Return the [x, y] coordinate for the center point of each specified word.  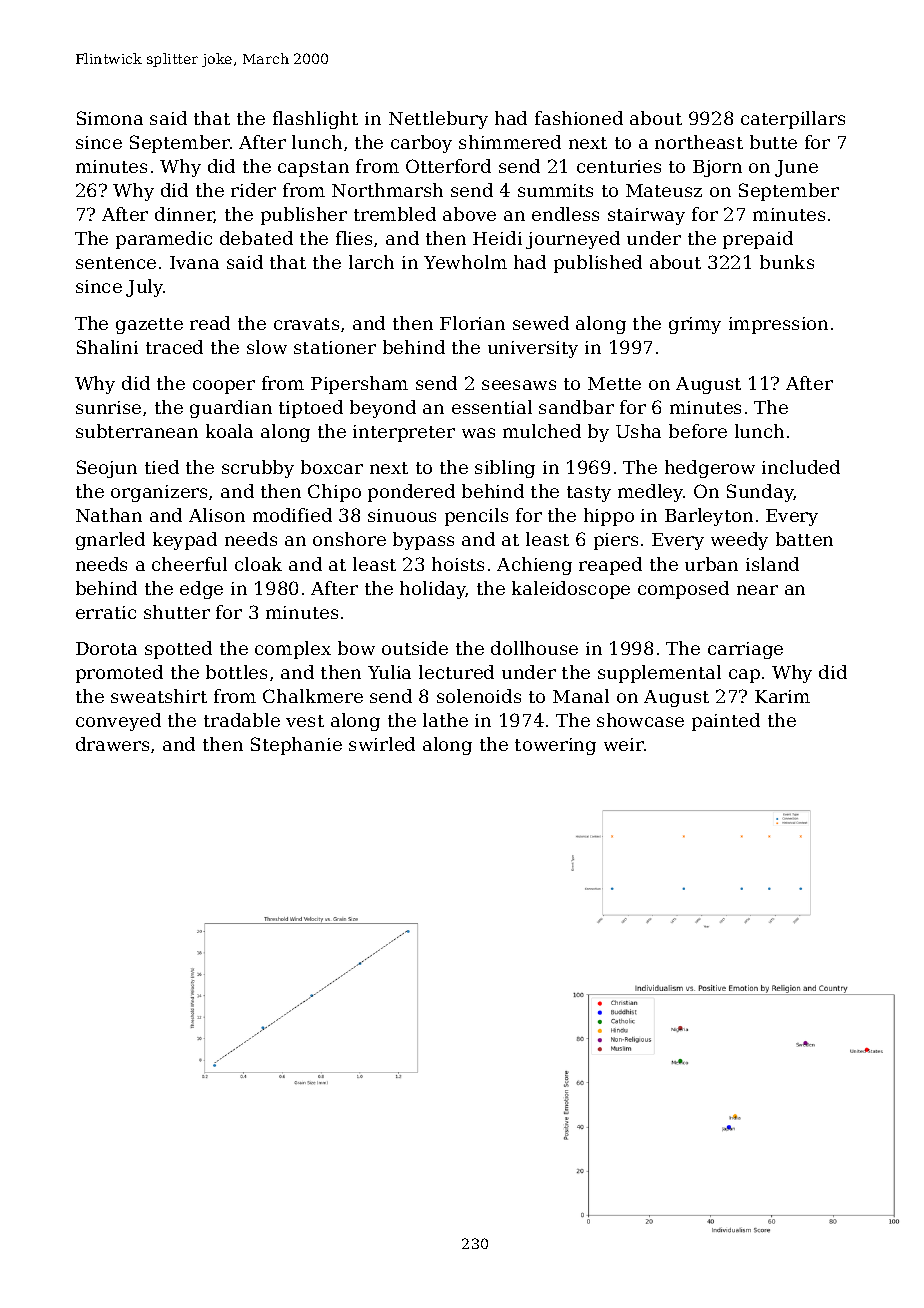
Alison [217, 515]
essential [492, 407]
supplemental [659, 674]
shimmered [510, 142]
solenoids [479, 696]
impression [778, 325]
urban [711, 564]
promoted [119, 674]
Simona [110, 118]
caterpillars [793, 120]
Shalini [107, 347]
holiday [433, 590]
